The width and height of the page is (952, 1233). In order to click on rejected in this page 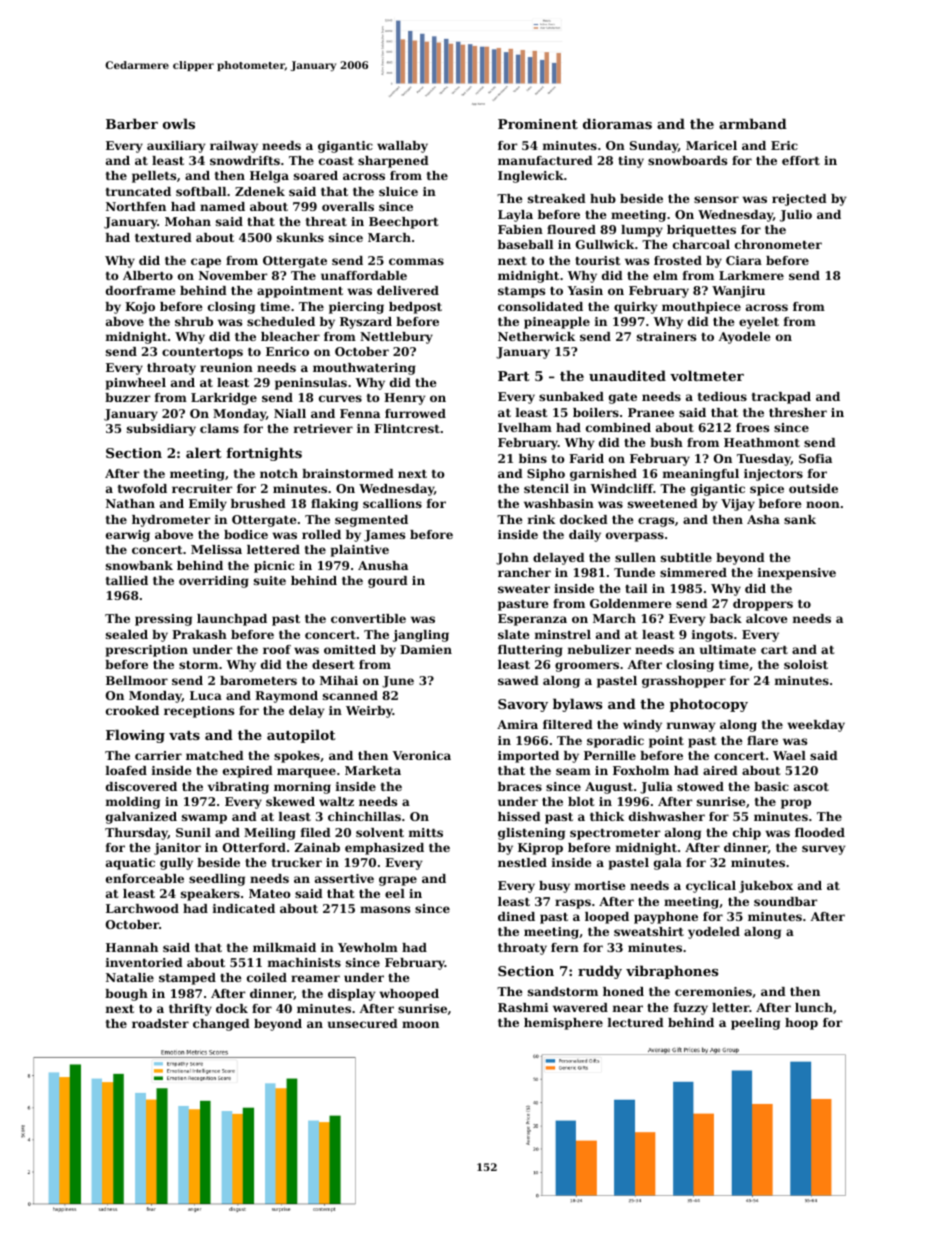, I will do `click(799, 200)`.
